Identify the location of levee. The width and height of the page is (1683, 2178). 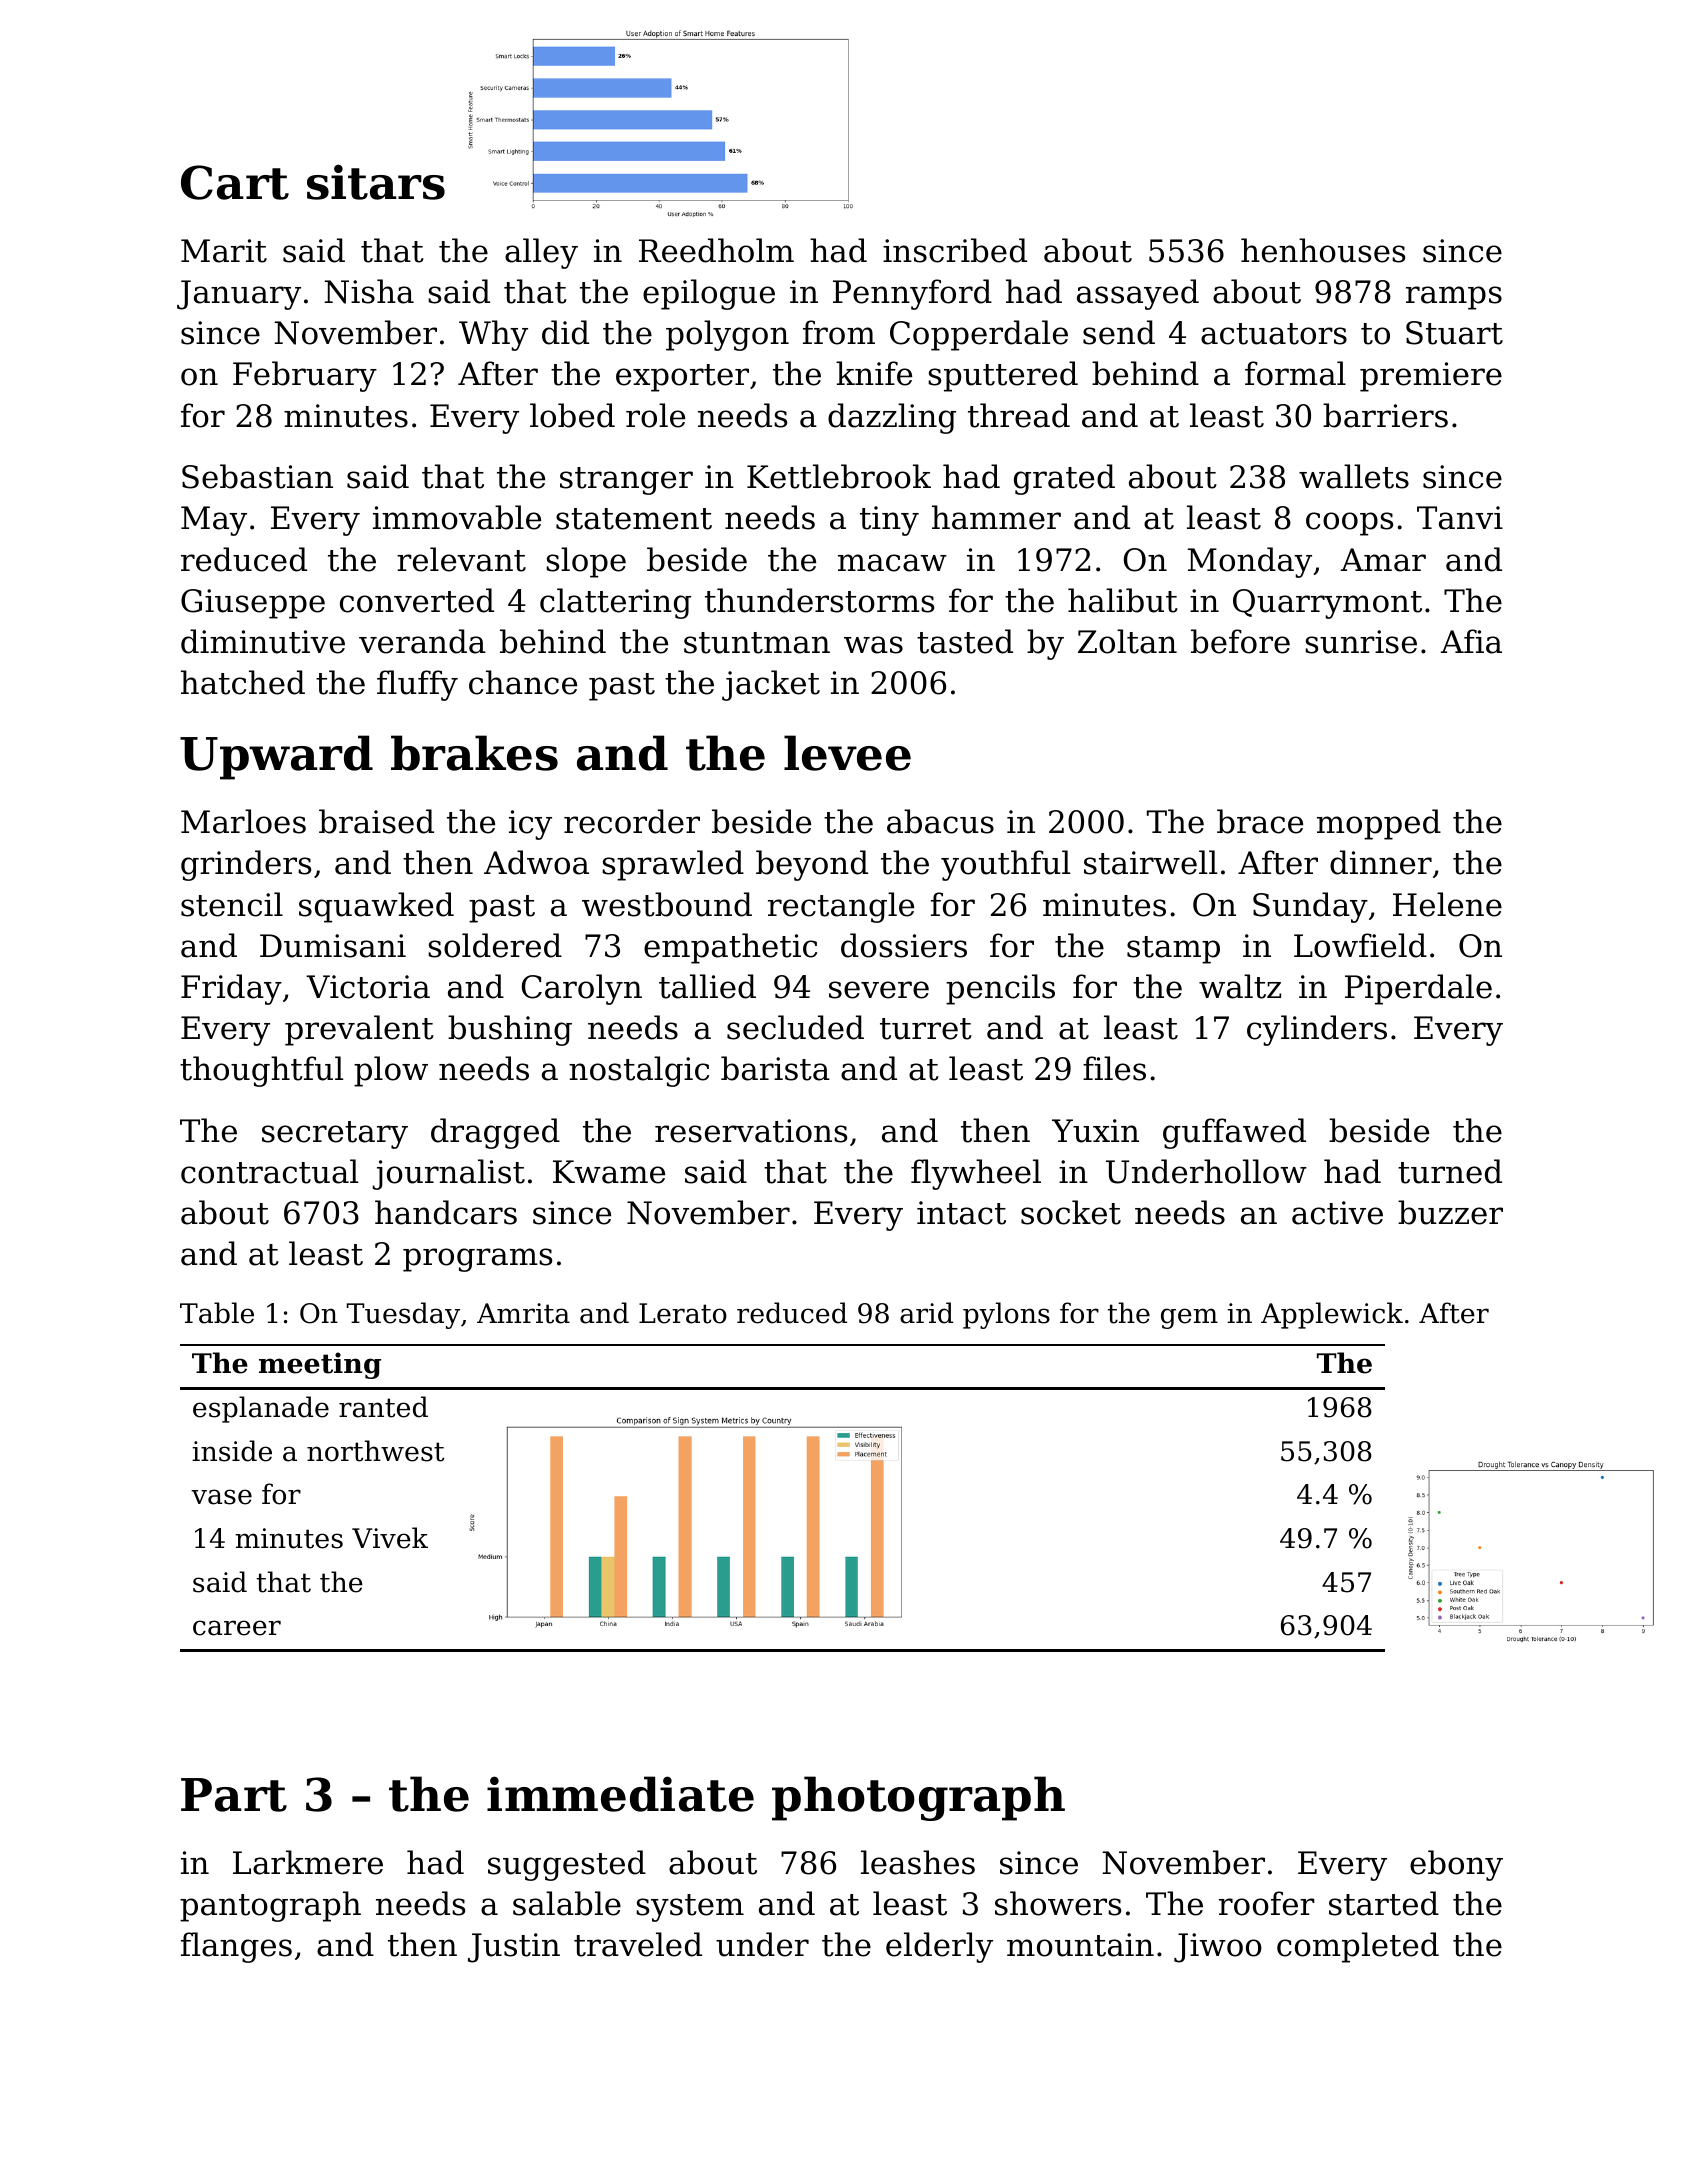
(847, 753).
